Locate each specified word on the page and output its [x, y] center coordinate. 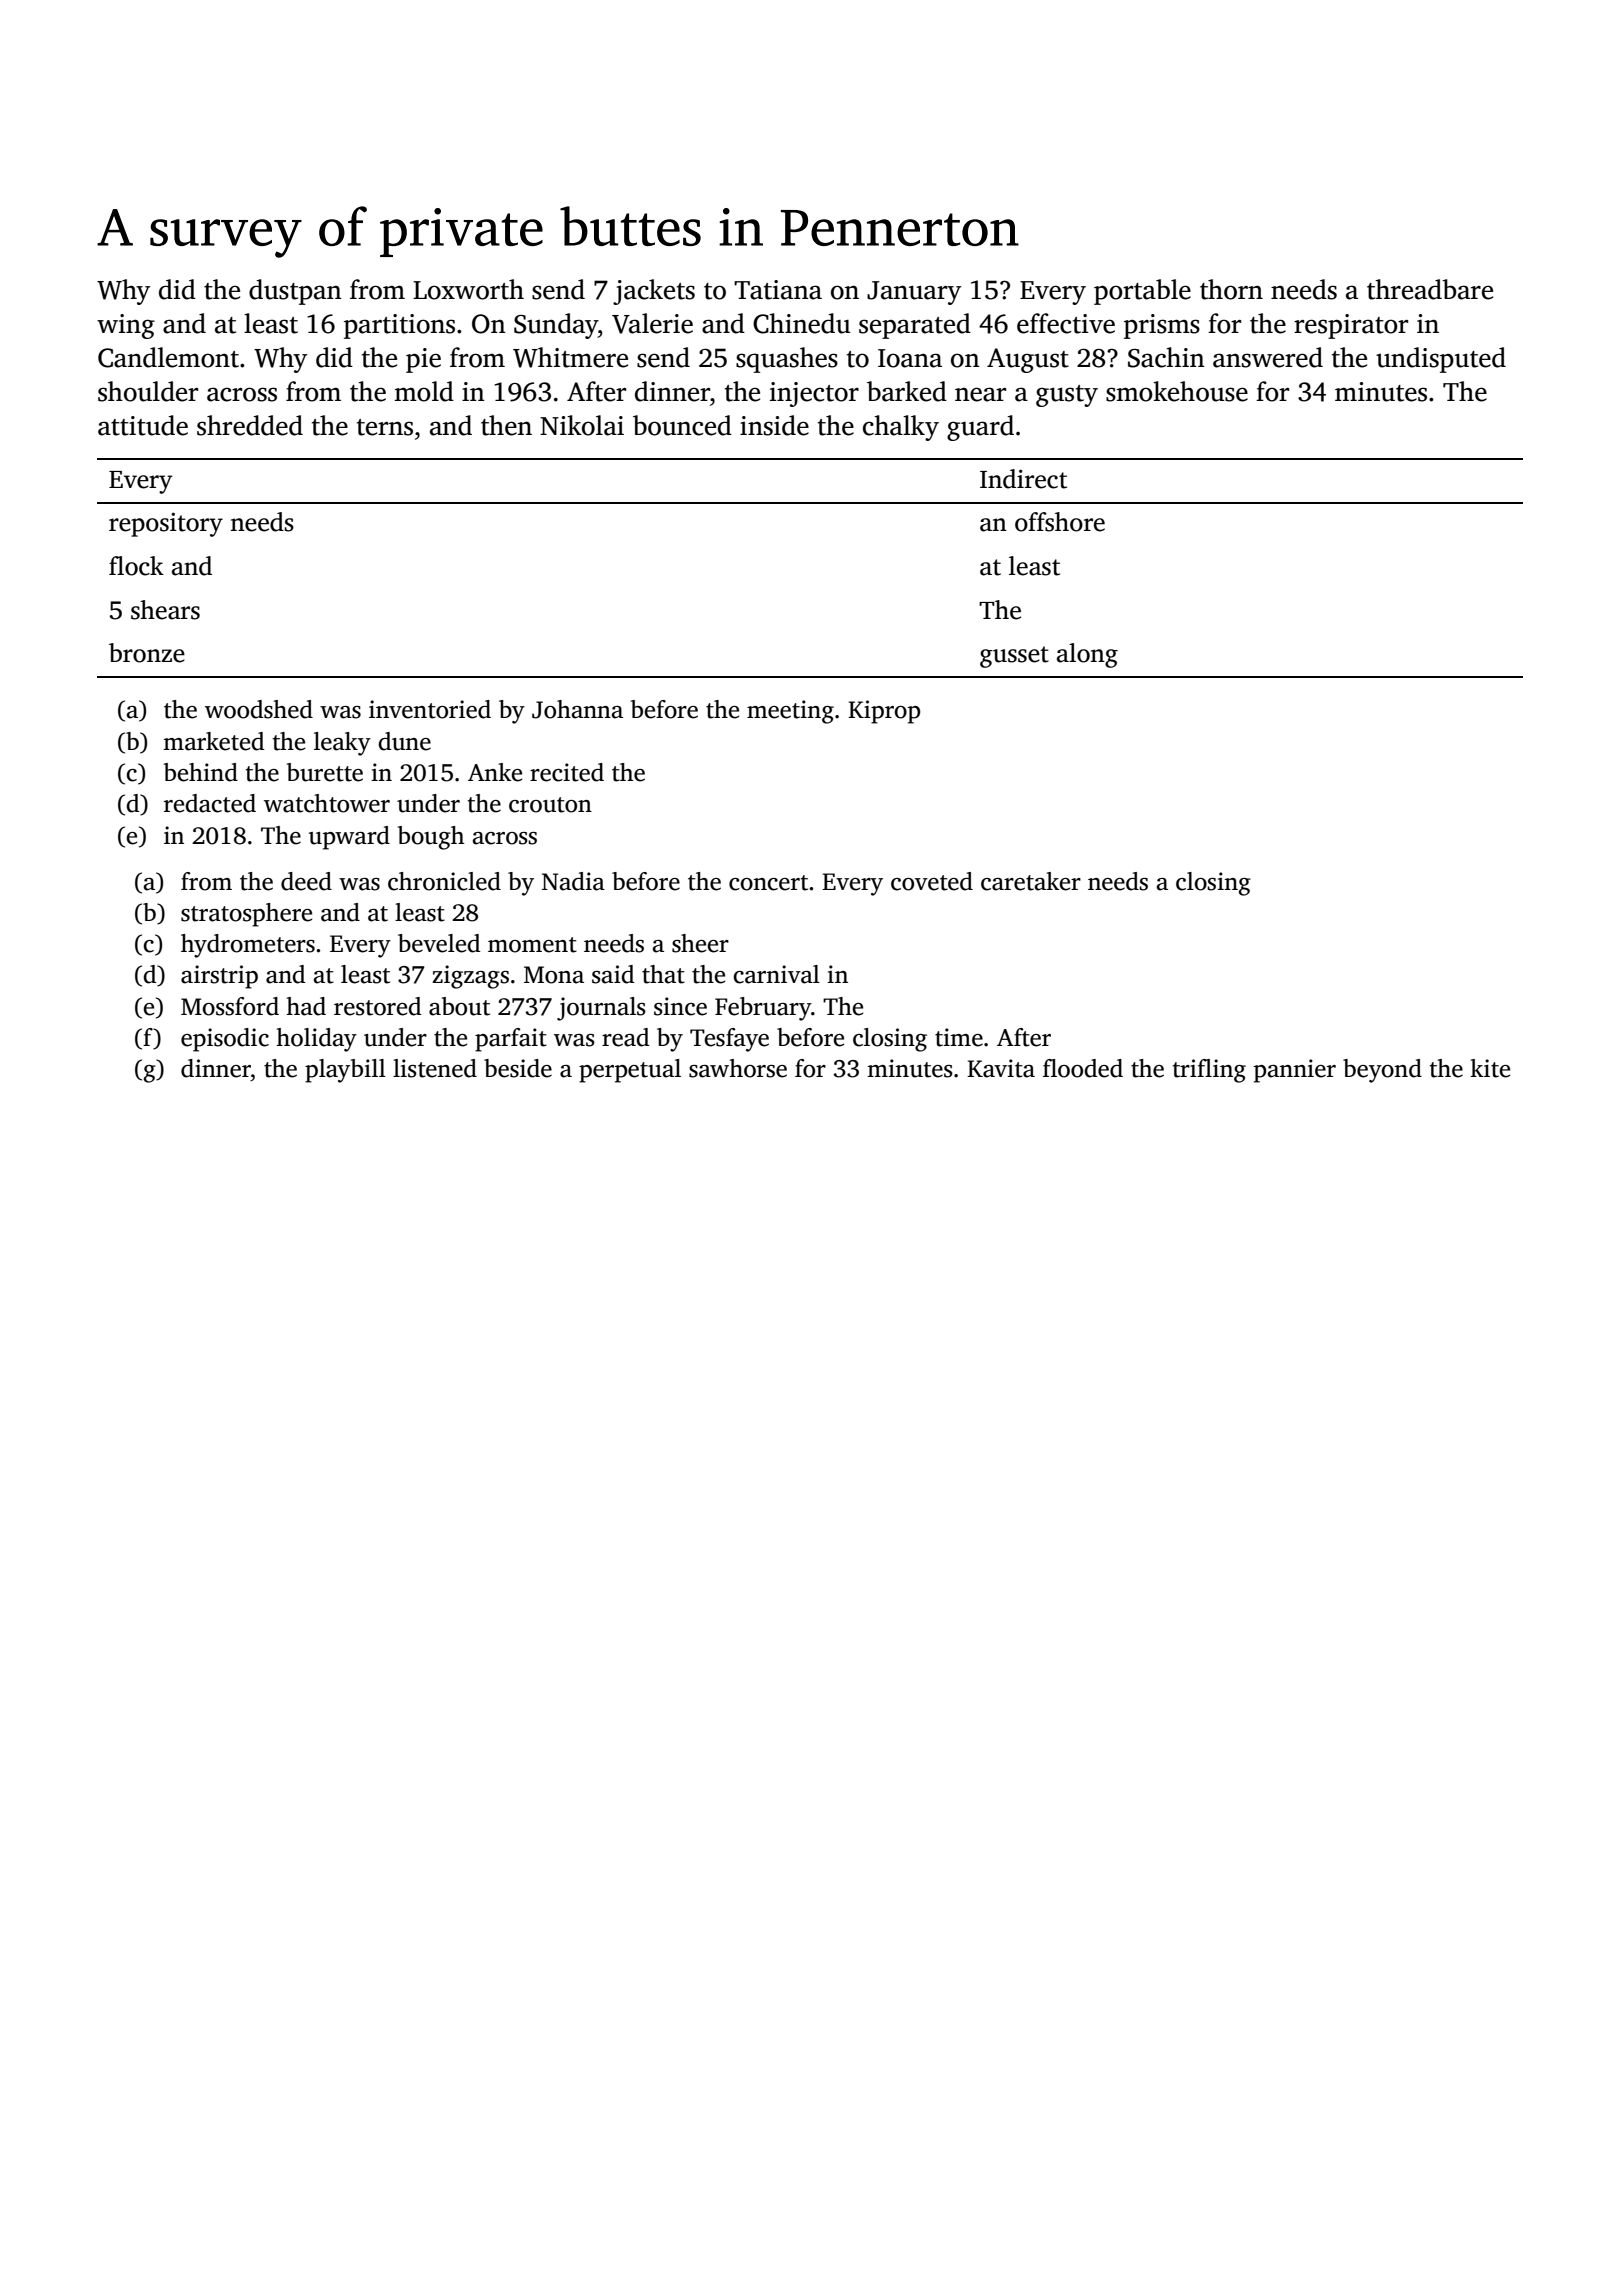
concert [768, 883]
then [506, 425]
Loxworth [468, 289]
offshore [1060, 522]
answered [1268, 357]
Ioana [910, 358]
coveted [932, 881]
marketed [213, 741]
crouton [550, 805]
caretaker [1031, 881]
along [1087, 655]
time [959, 1037]
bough [431, 838]
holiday [316, 1040]
